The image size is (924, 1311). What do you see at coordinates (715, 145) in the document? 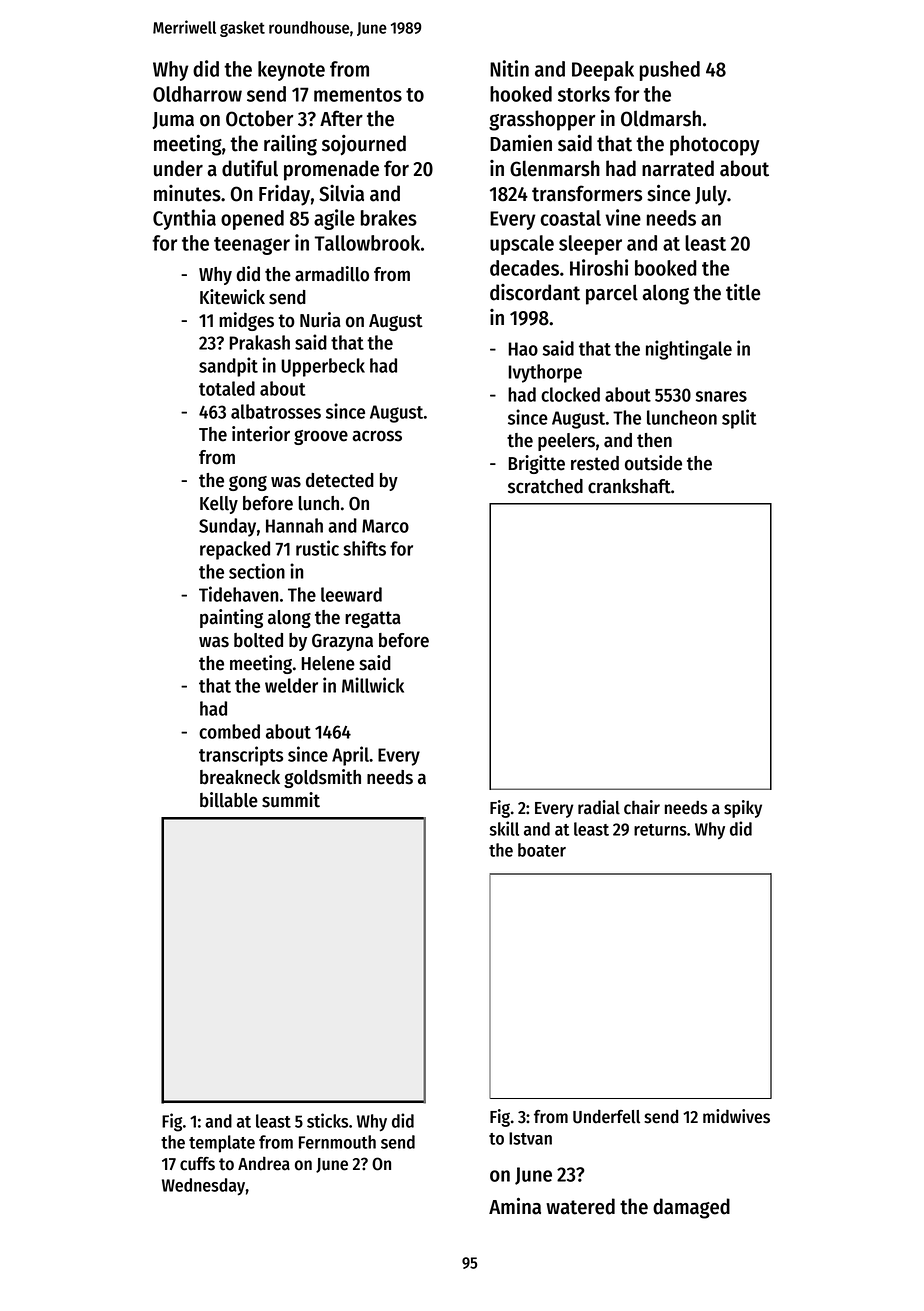
I see `photocopy` at bounding box center [715, 145].
